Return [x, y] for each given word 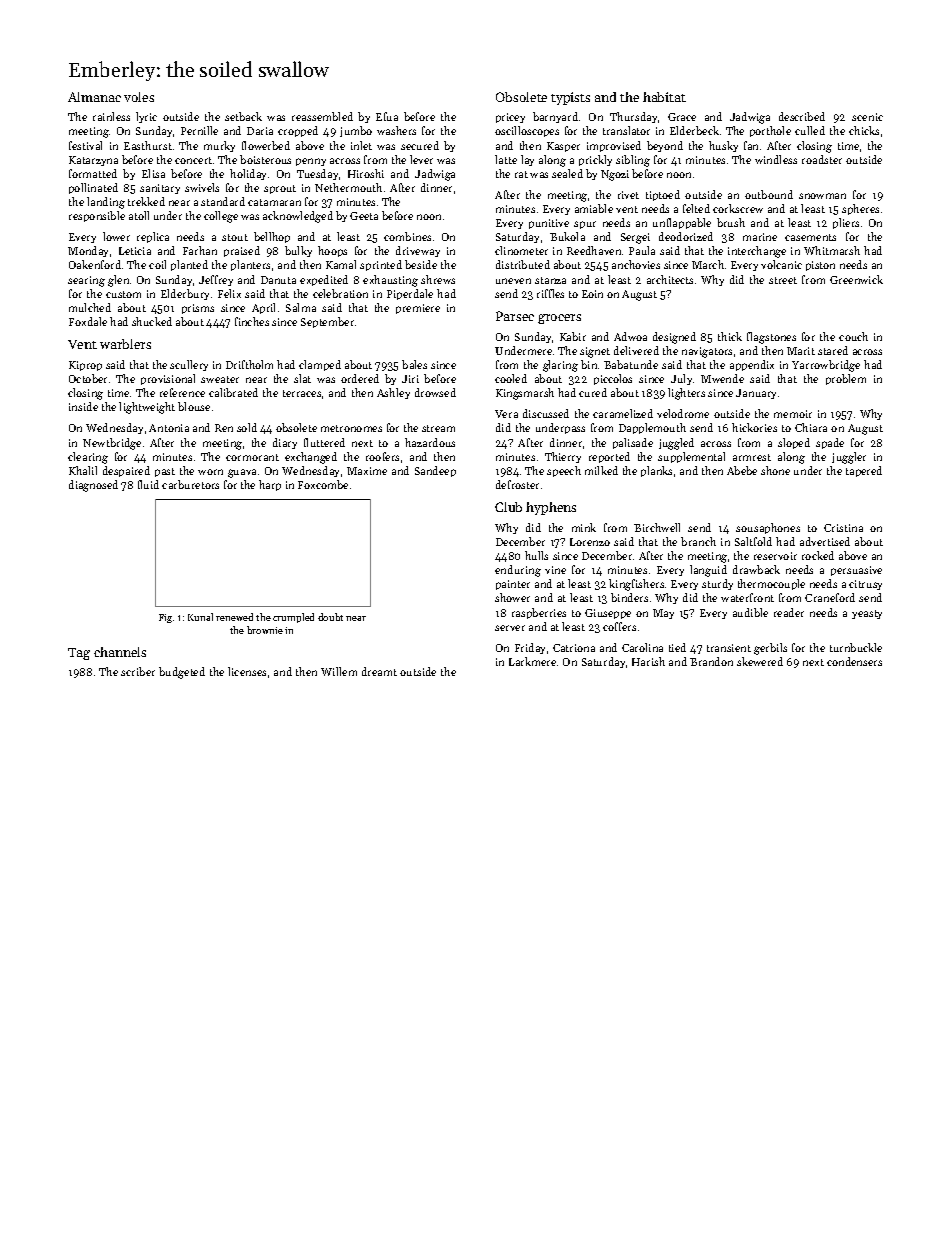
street [783, 280]
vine [555, 570]
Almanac [94, 97]
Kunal [200, 617]
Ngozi [615, 175]
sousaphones [768, 528]
